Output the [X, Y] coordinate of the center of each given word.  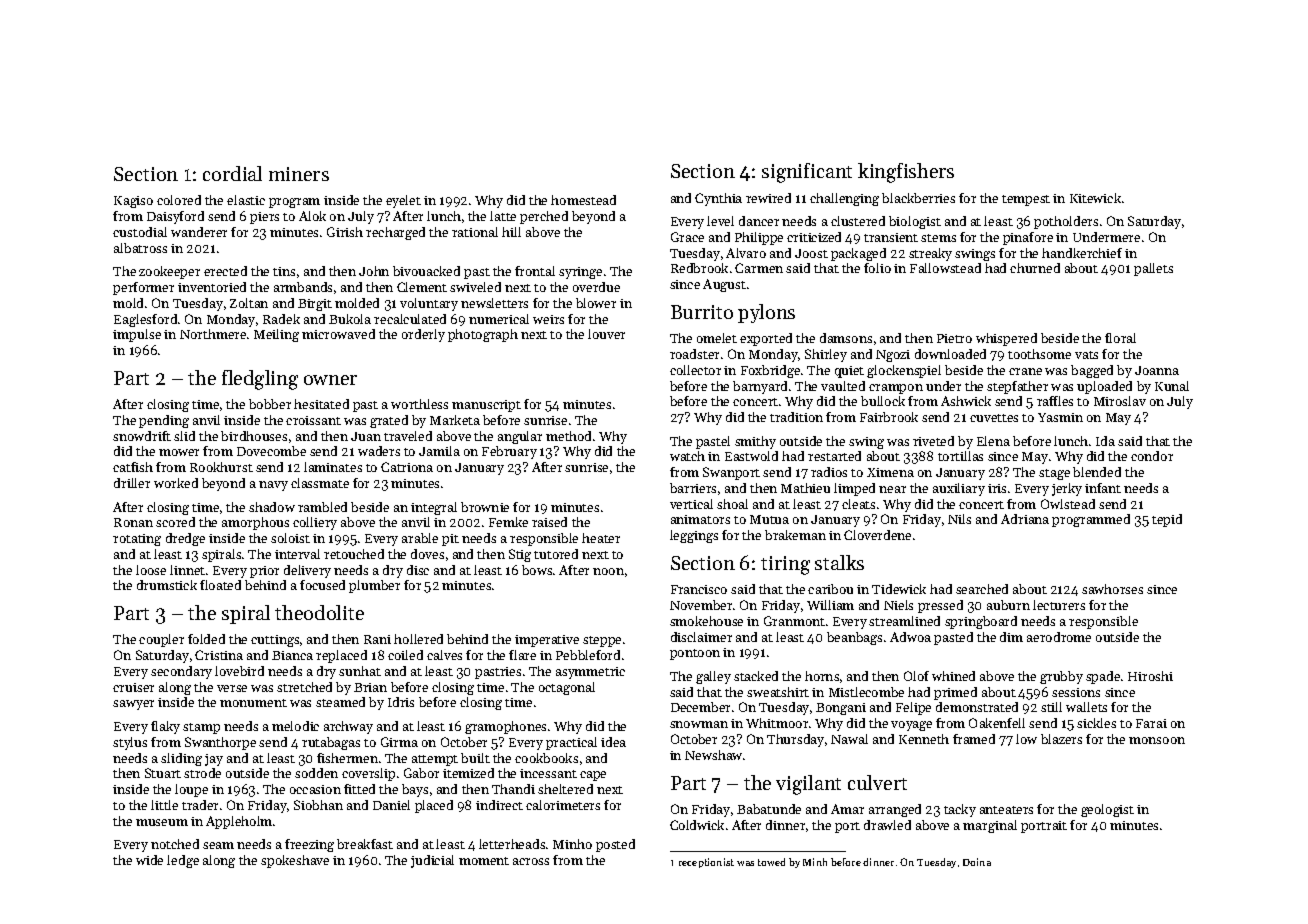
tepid [1167, 520]
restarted [834, 456]
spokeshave [295, 861]
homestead [583, 200]
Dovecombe [271, 451]
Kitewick [1095, 198]
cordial [232, 173]
